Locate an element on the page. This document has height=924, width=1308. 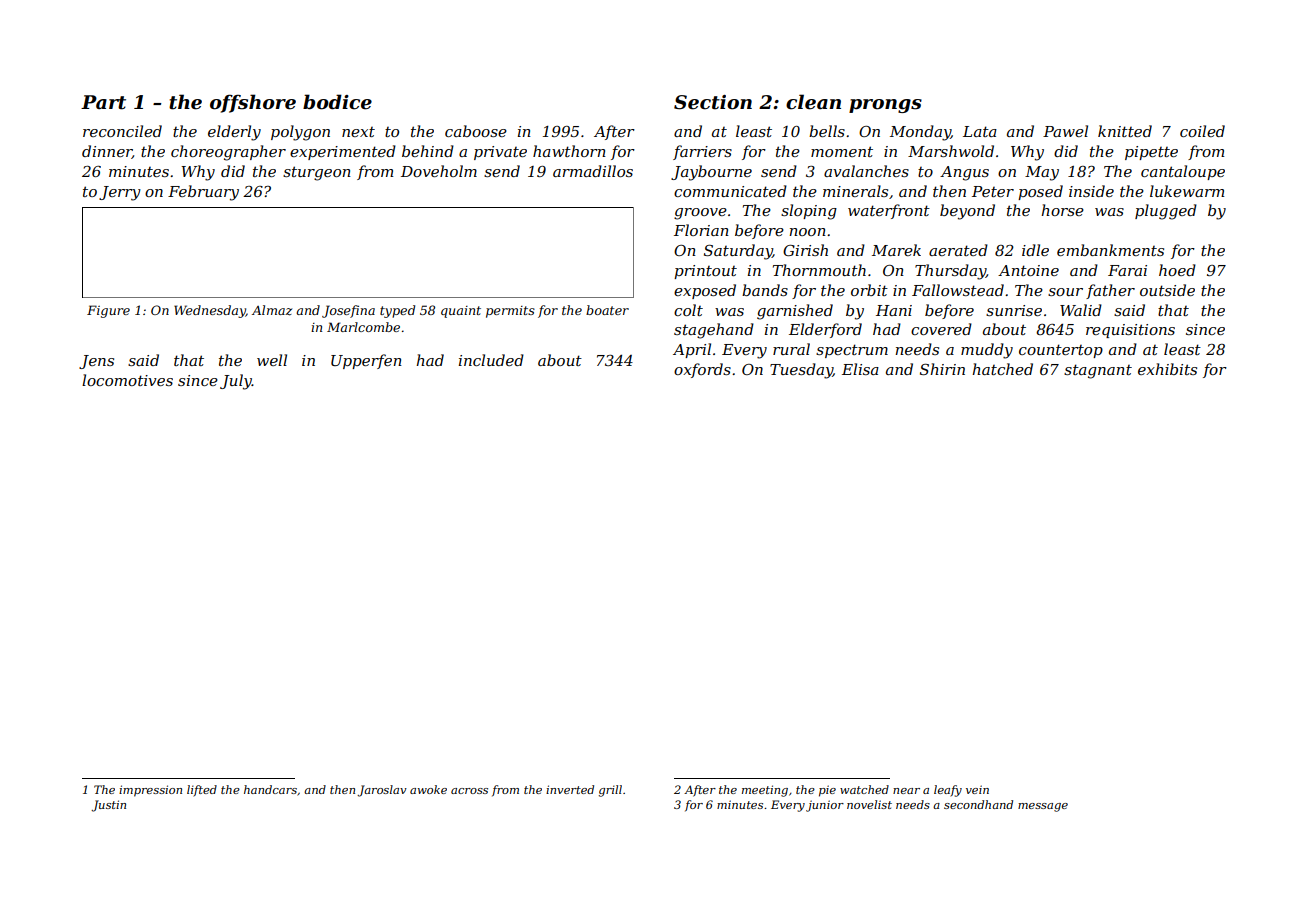
exhibits is located at coordinates (1167, 369).
